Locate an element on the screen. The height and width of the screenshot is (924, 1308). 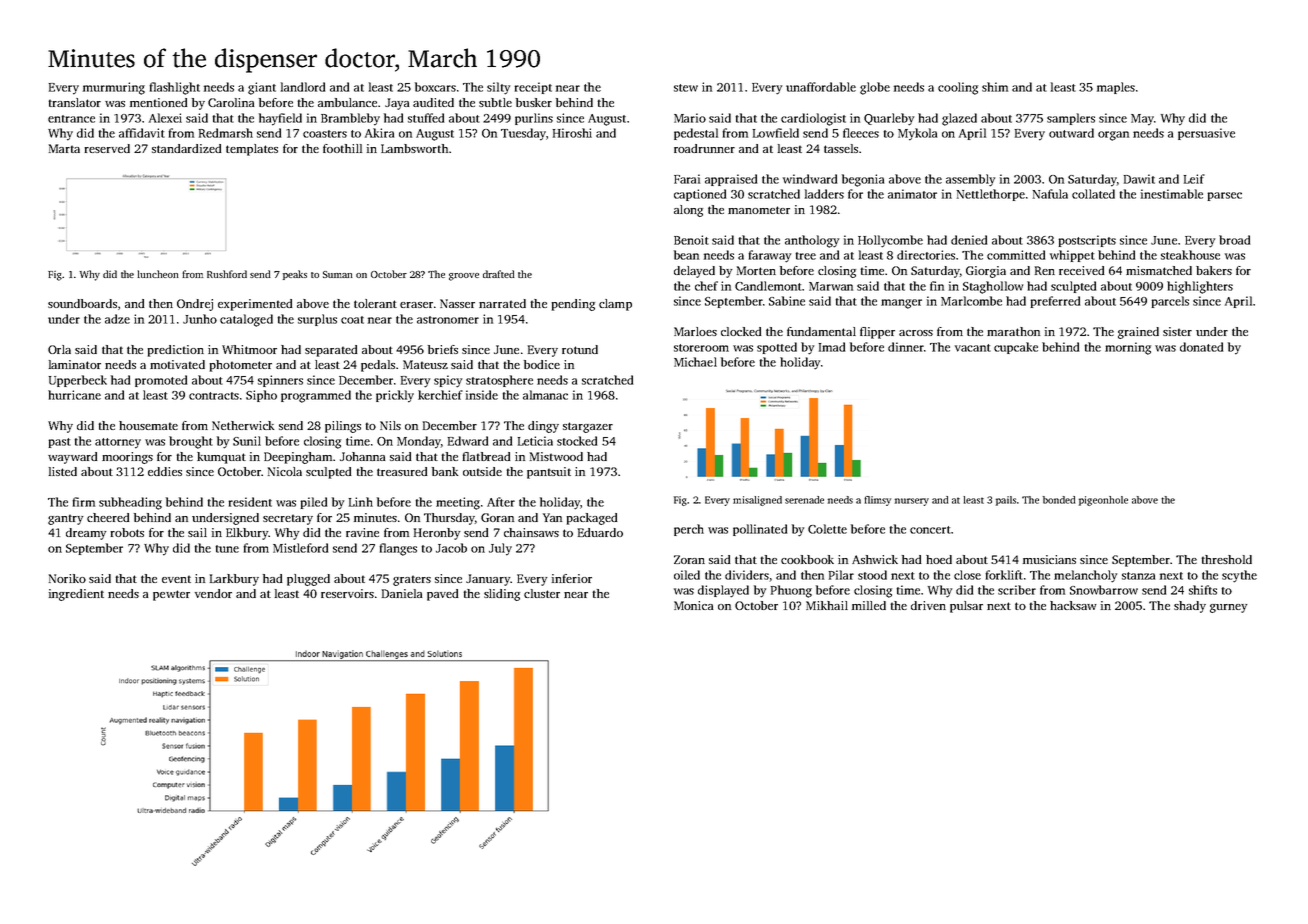
Mikhail is located at coordinates (827, 605).
